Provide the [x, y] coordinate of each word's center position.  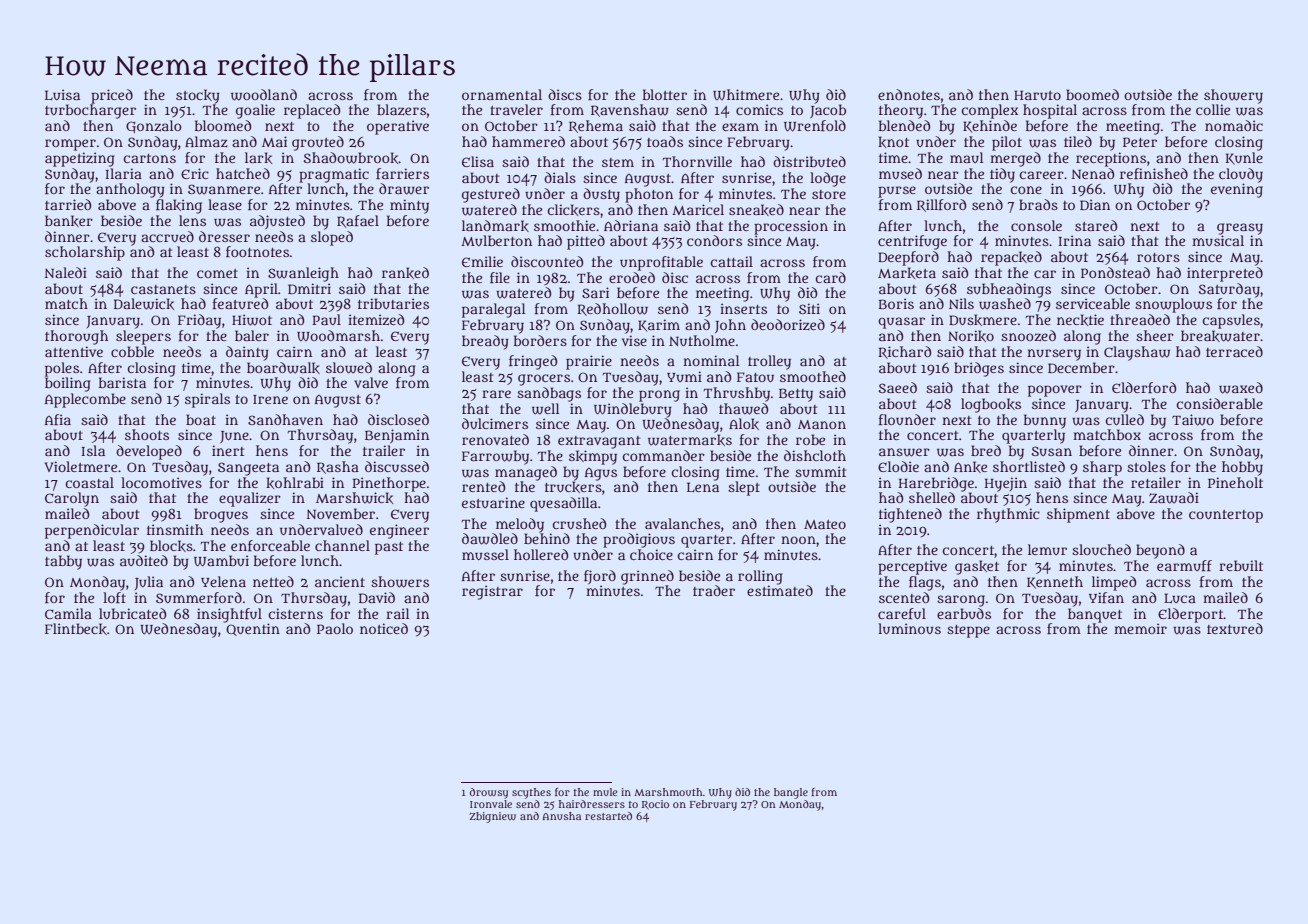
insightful [229, 615]
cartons [150, 158]
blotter [665, 94]
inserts [743, 308]
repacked [1011, 258]
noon [798, 540]
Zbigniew [492, 817]
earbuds [964, 613]
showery [1233, 96]
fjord [600, 577]
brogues [221, 515]
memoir [1140, 628]
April [261, 290]
